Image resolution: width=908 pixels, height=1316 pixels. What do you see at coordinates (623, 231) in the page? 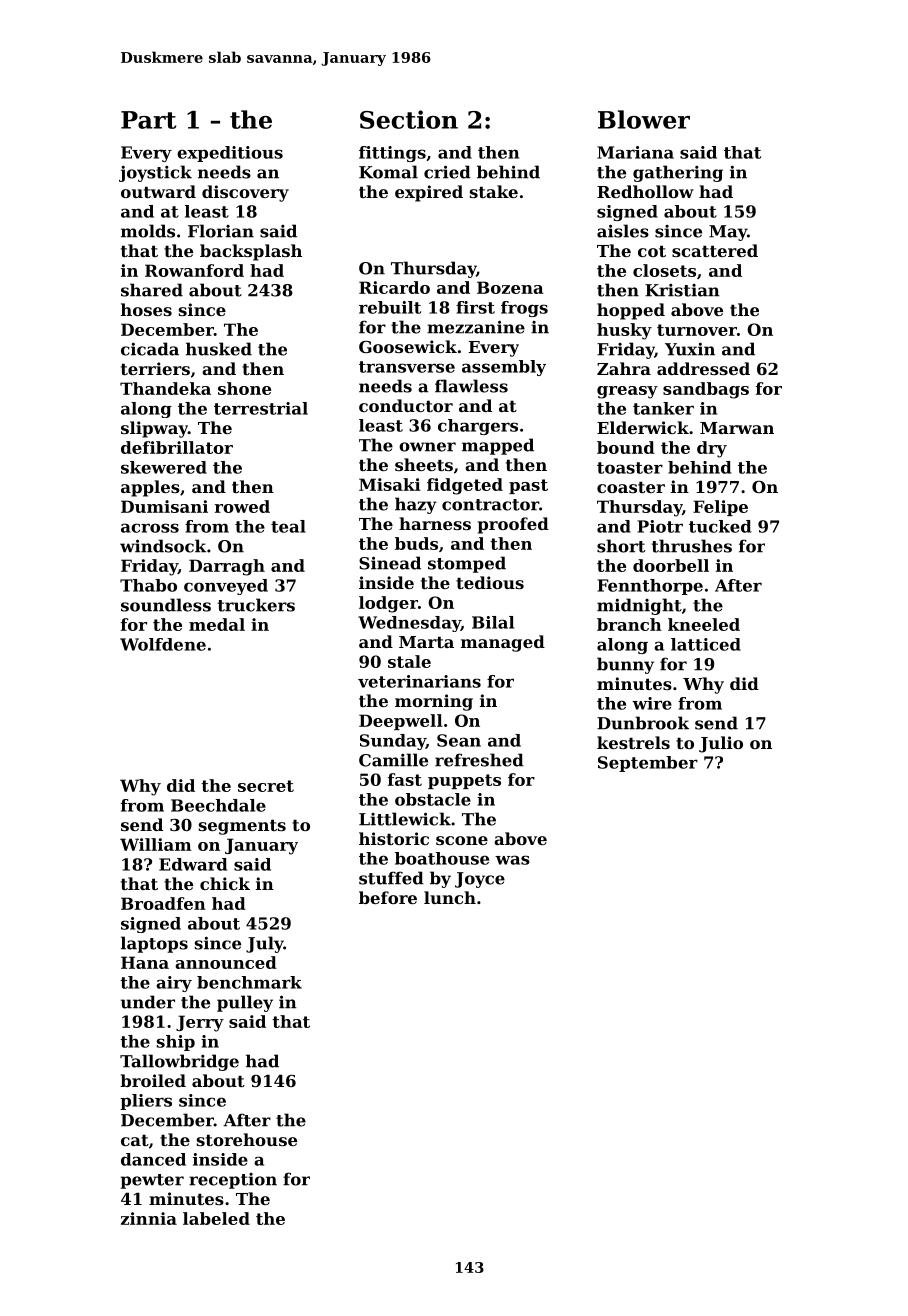
I see `aisles` at bounding box center [623, 231].
